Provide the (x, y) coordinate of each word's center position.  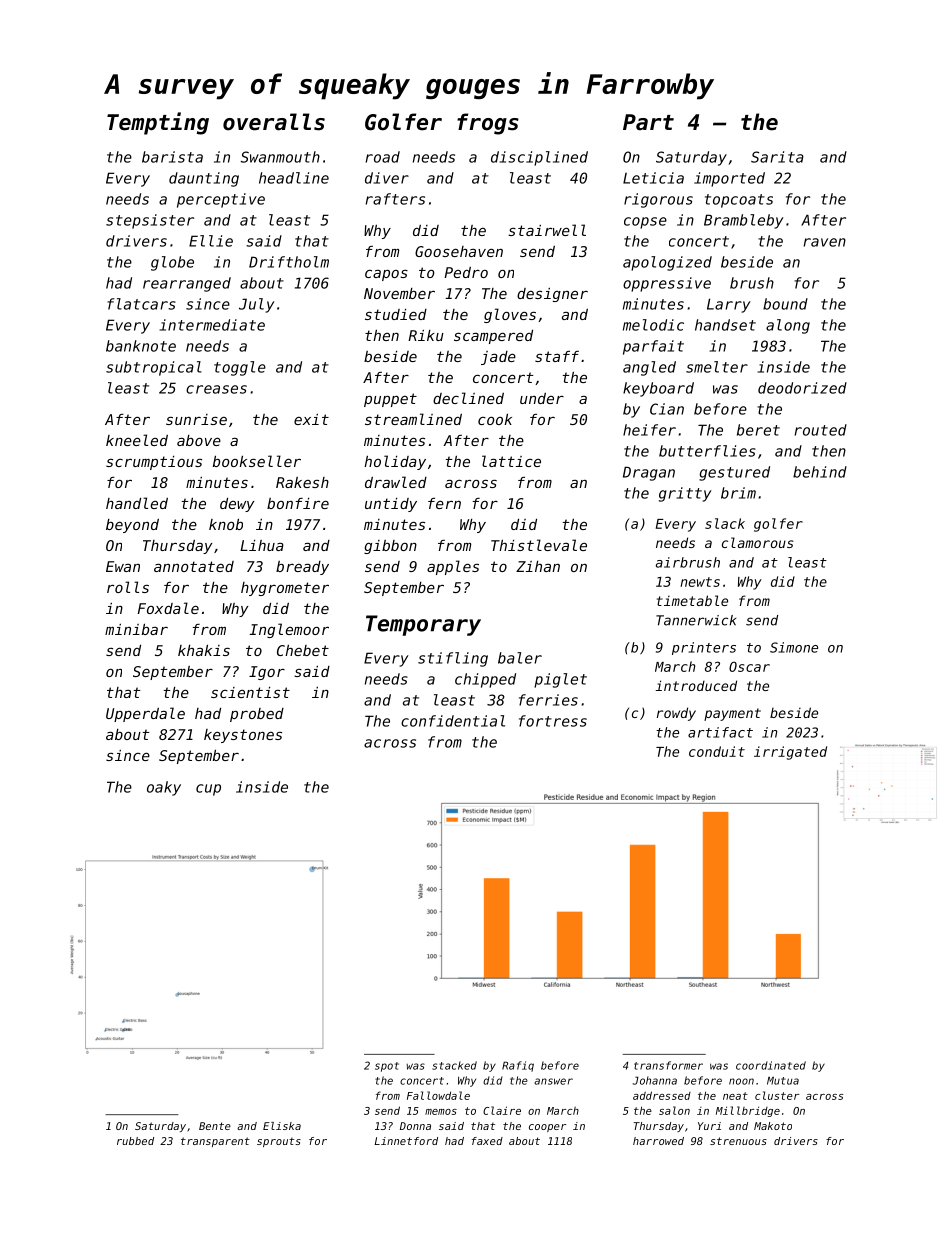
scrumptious (154, 463)
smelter (717, 367)
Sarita (777, 157)
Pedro (466, 272)
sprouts (279, 1142)
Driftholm (289, 262)
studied (396, 314)
